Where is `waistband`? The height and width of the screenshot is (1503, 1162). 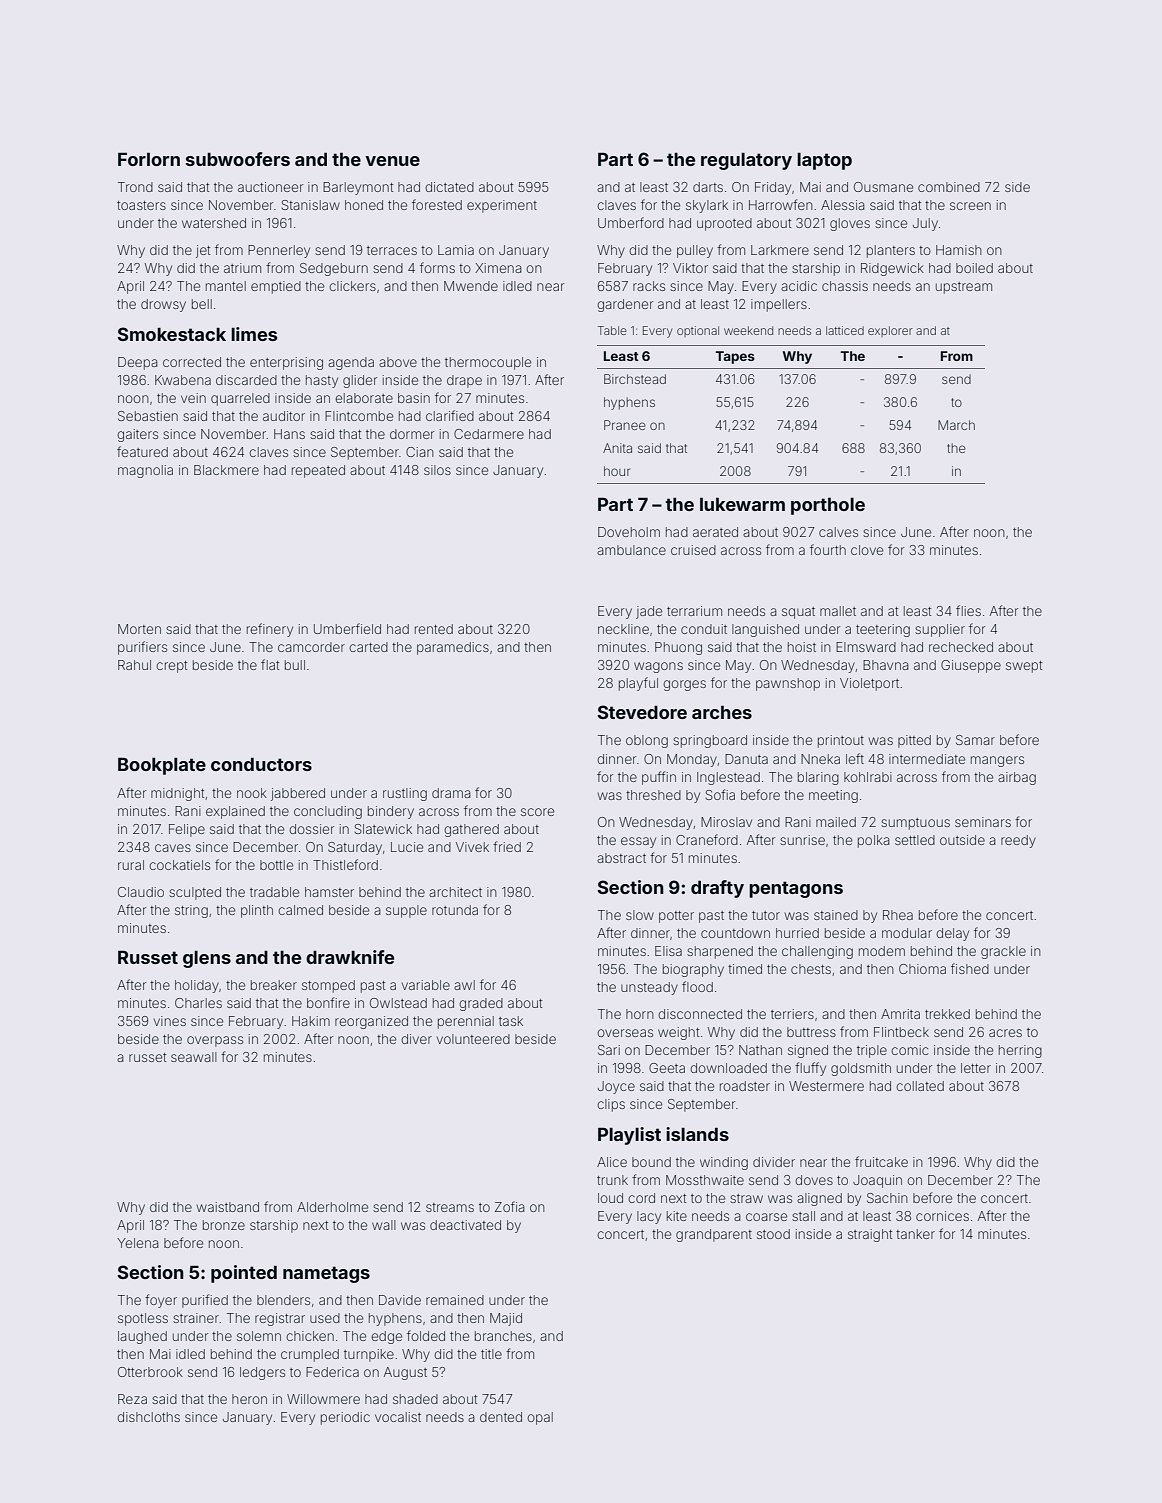 waistband is located at coordinates (228, 1207).
